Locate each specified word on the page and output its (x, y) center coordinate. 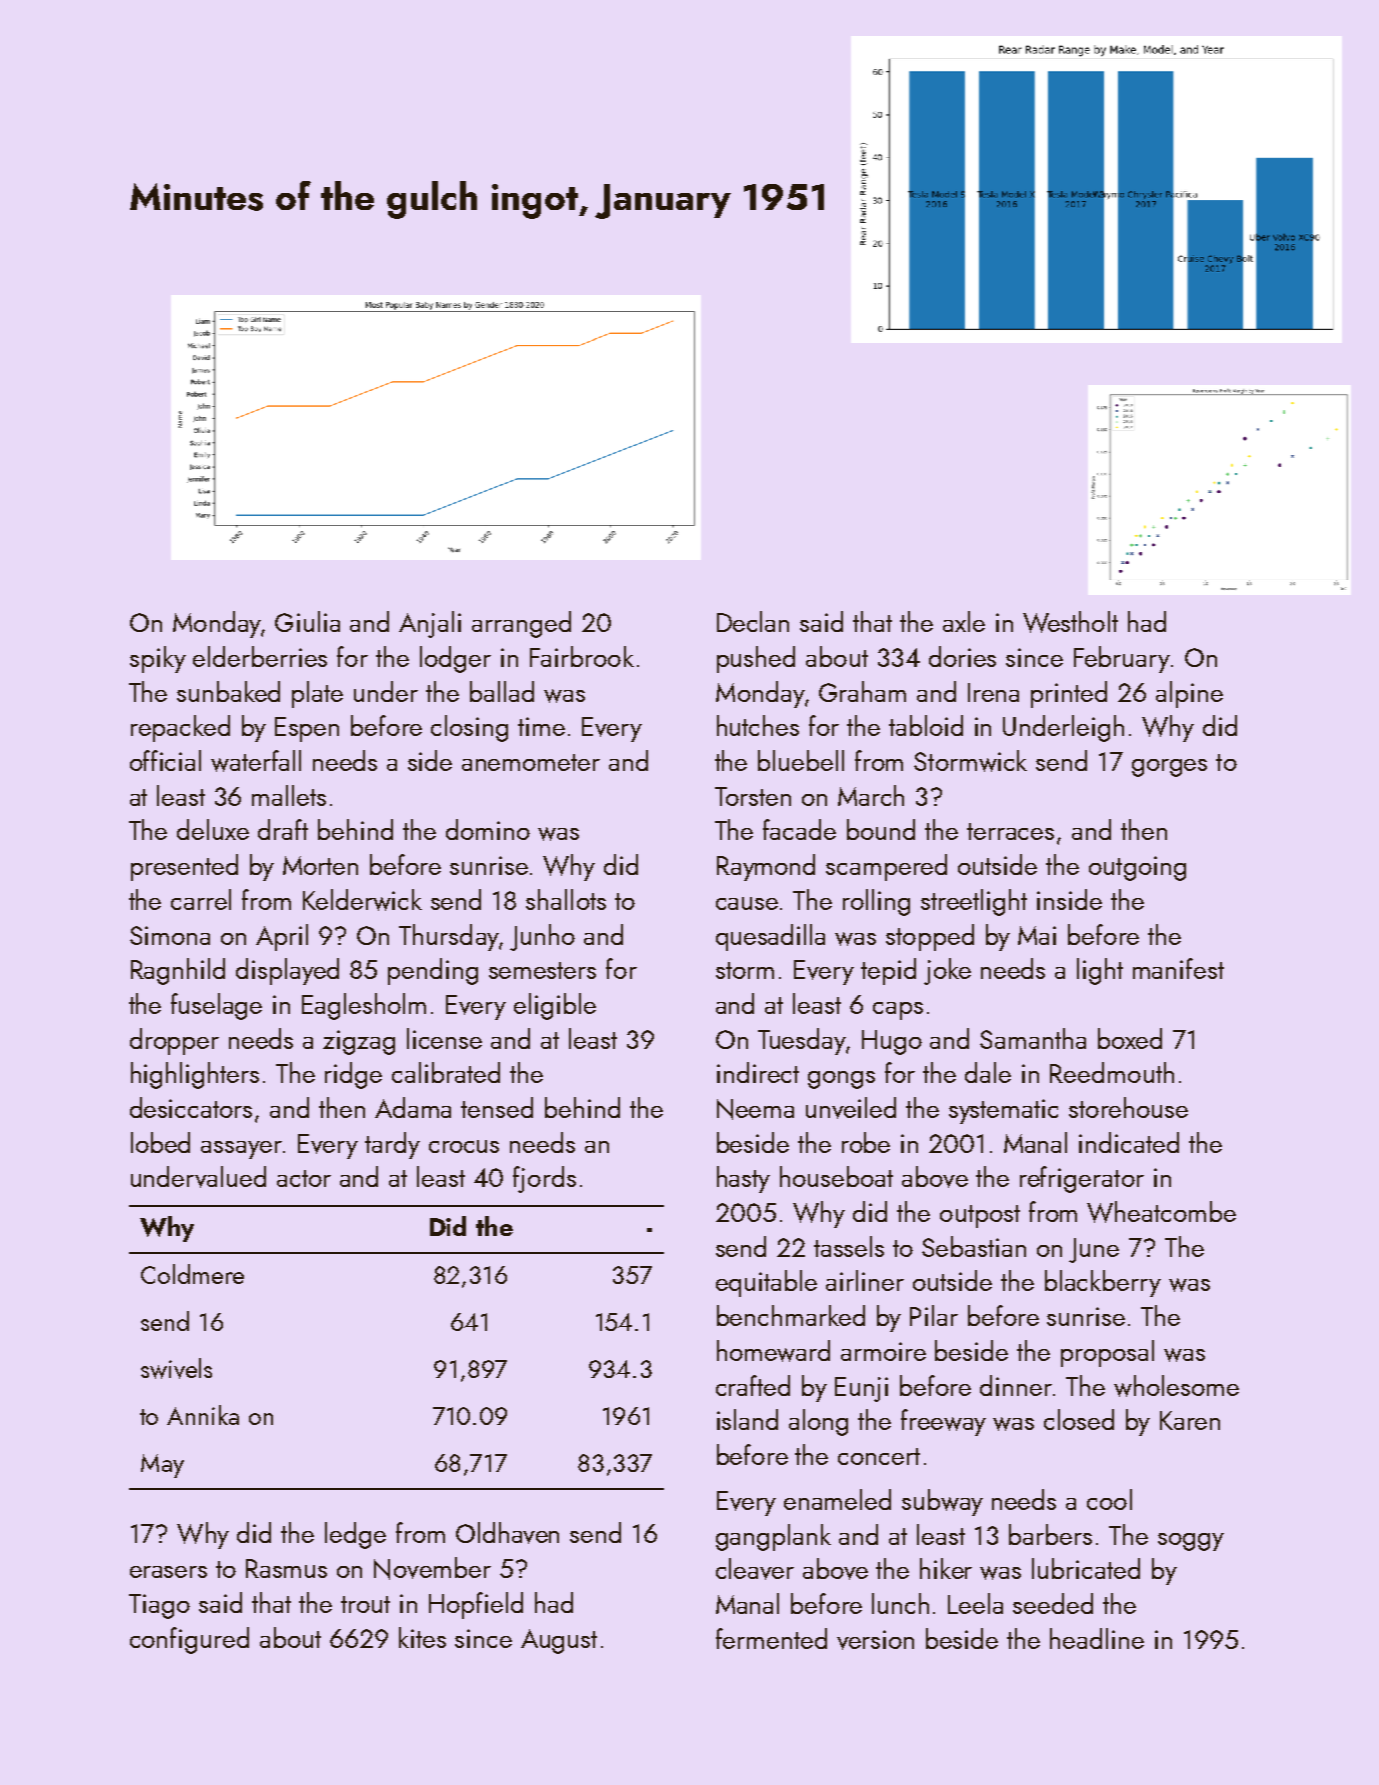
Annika (203, 1415)
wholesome (1176, 1386)
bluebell (801, 760)
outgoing (1137, 868)
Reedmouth (1112, 1072)
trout (365, 1604)
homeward (773, 1351)
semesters (542, 970)
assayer (241, 1150)
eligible (555, 1006)
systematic (1003, 1111)
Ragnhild (178, 971)
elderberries (260, 656)
